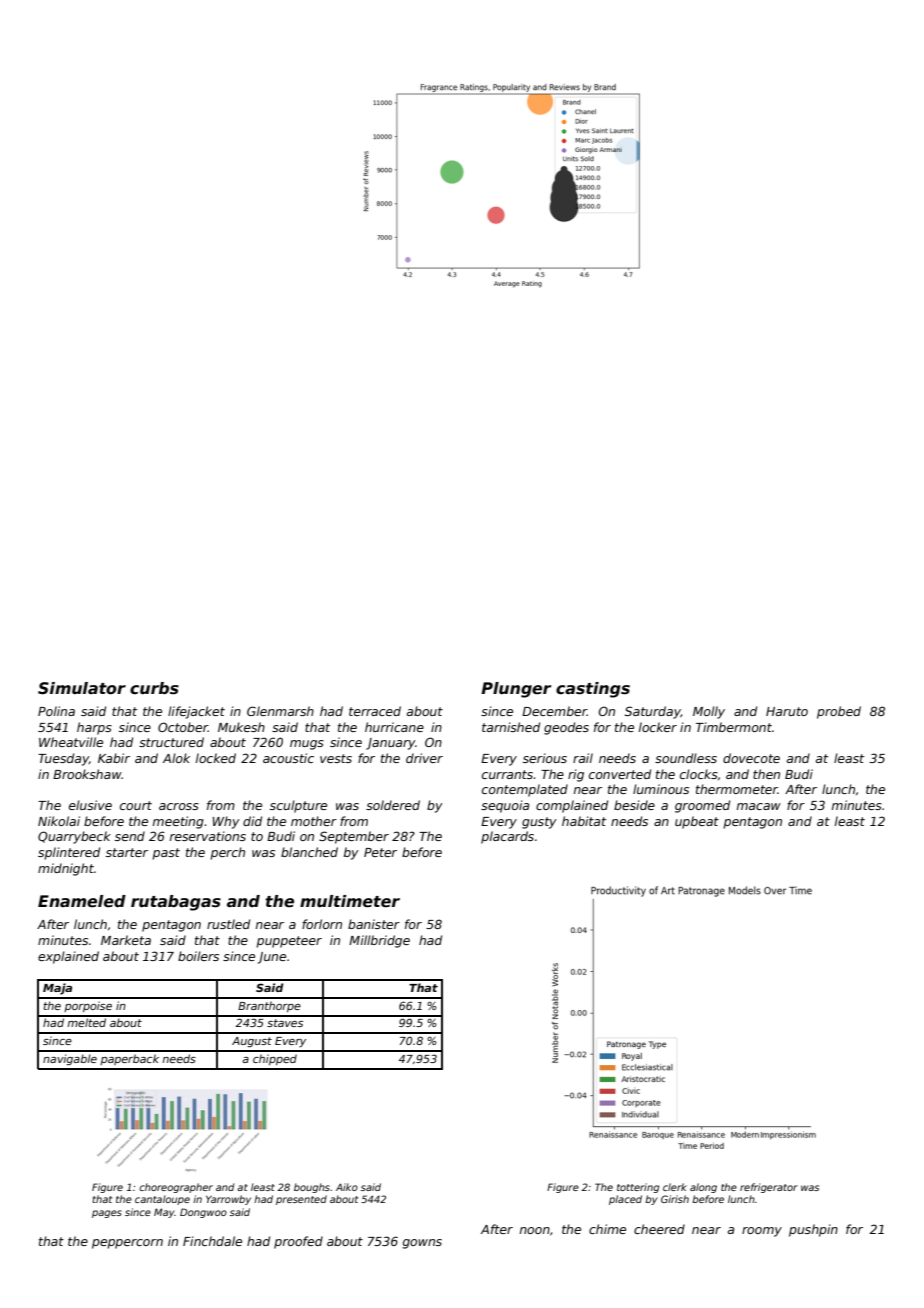 This screenshot has height=1308, width=924. I want to click on noon, so click(535, 1230).
